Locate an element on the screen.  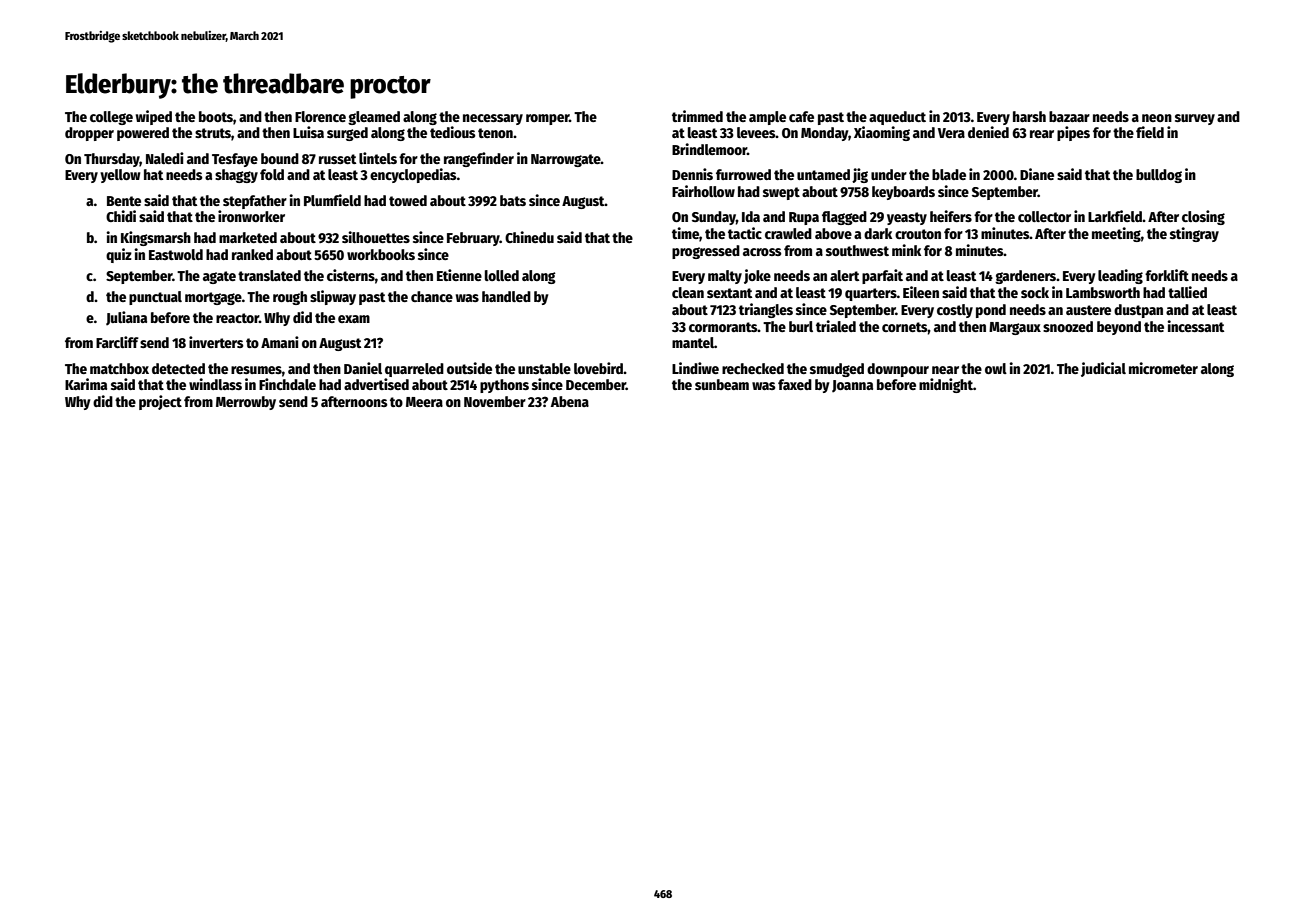
levees is located at coordinates (756, 132).
